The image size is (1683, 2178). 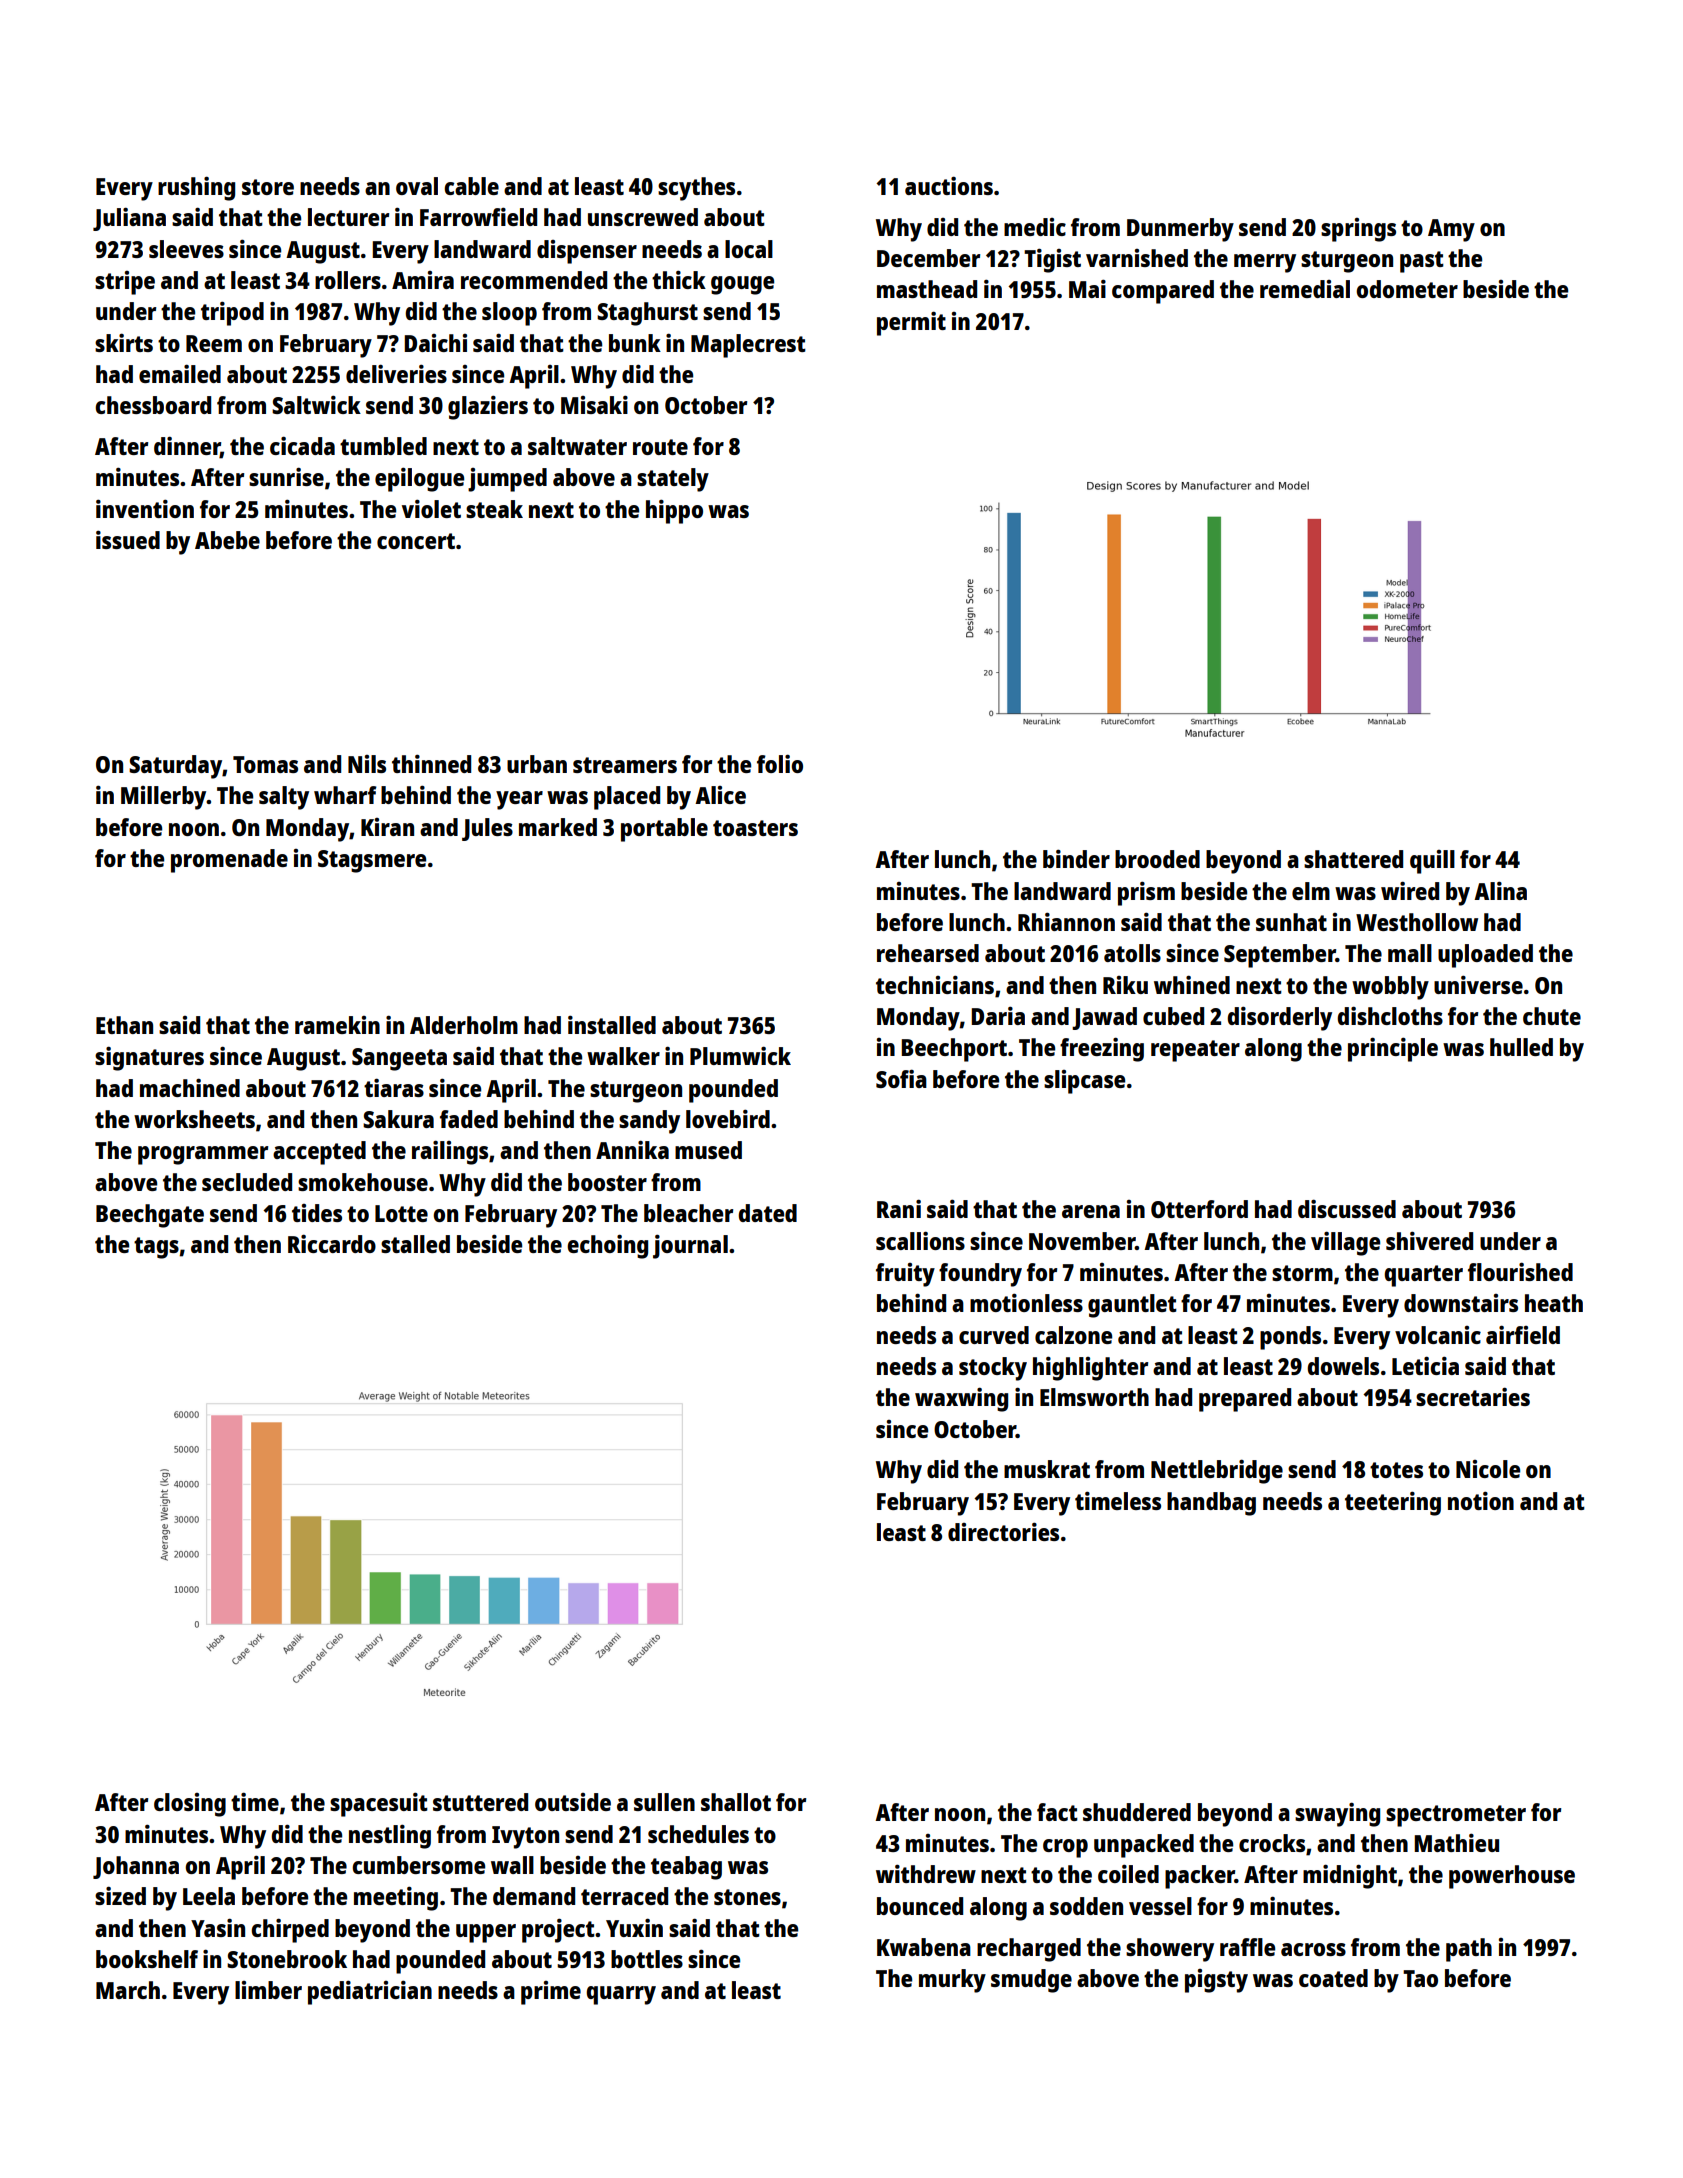 What do you see at coordinates (664, 830) in the image?
I see `portable` at bounding box center [664, 830].
